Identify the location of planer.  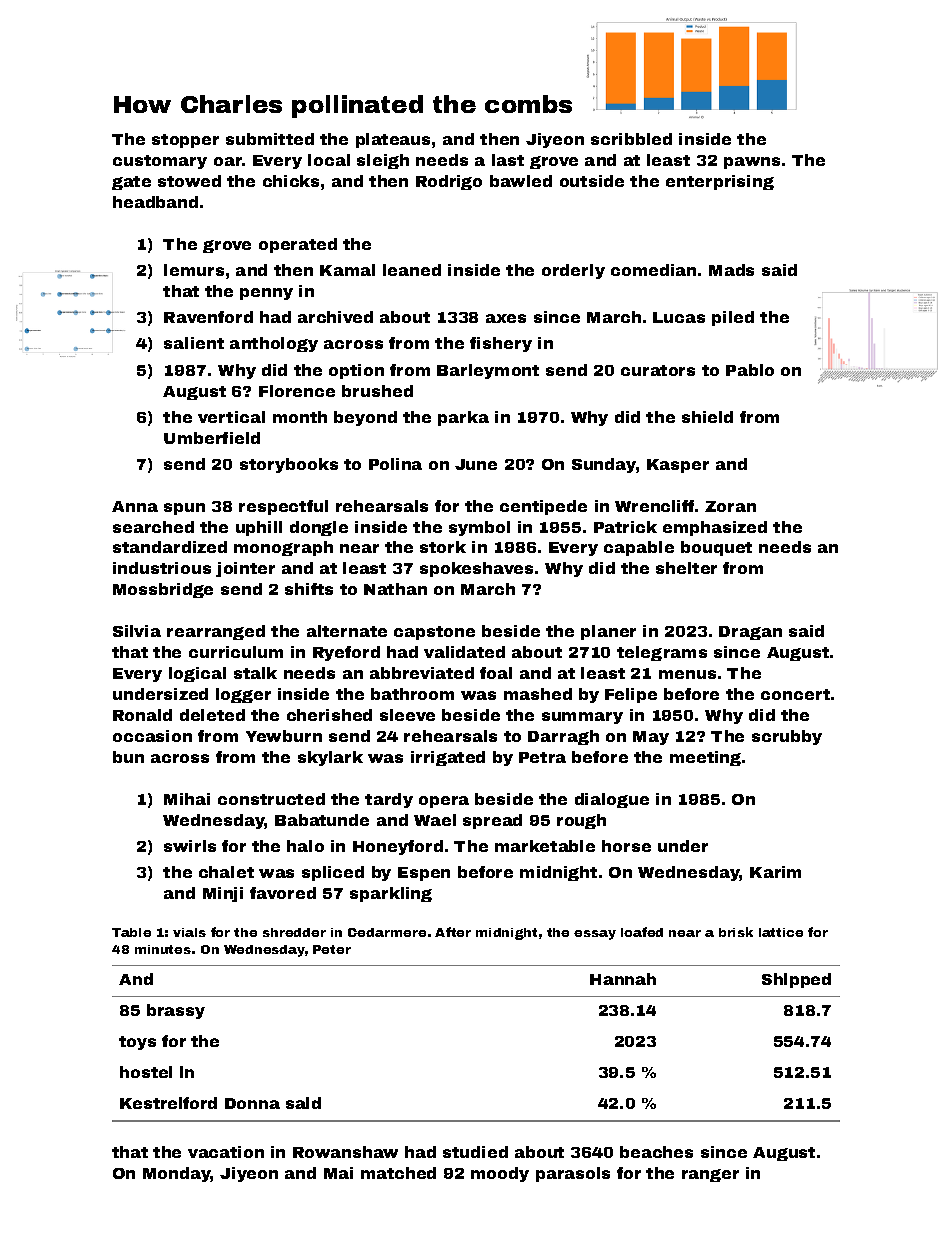
(608, 632).
